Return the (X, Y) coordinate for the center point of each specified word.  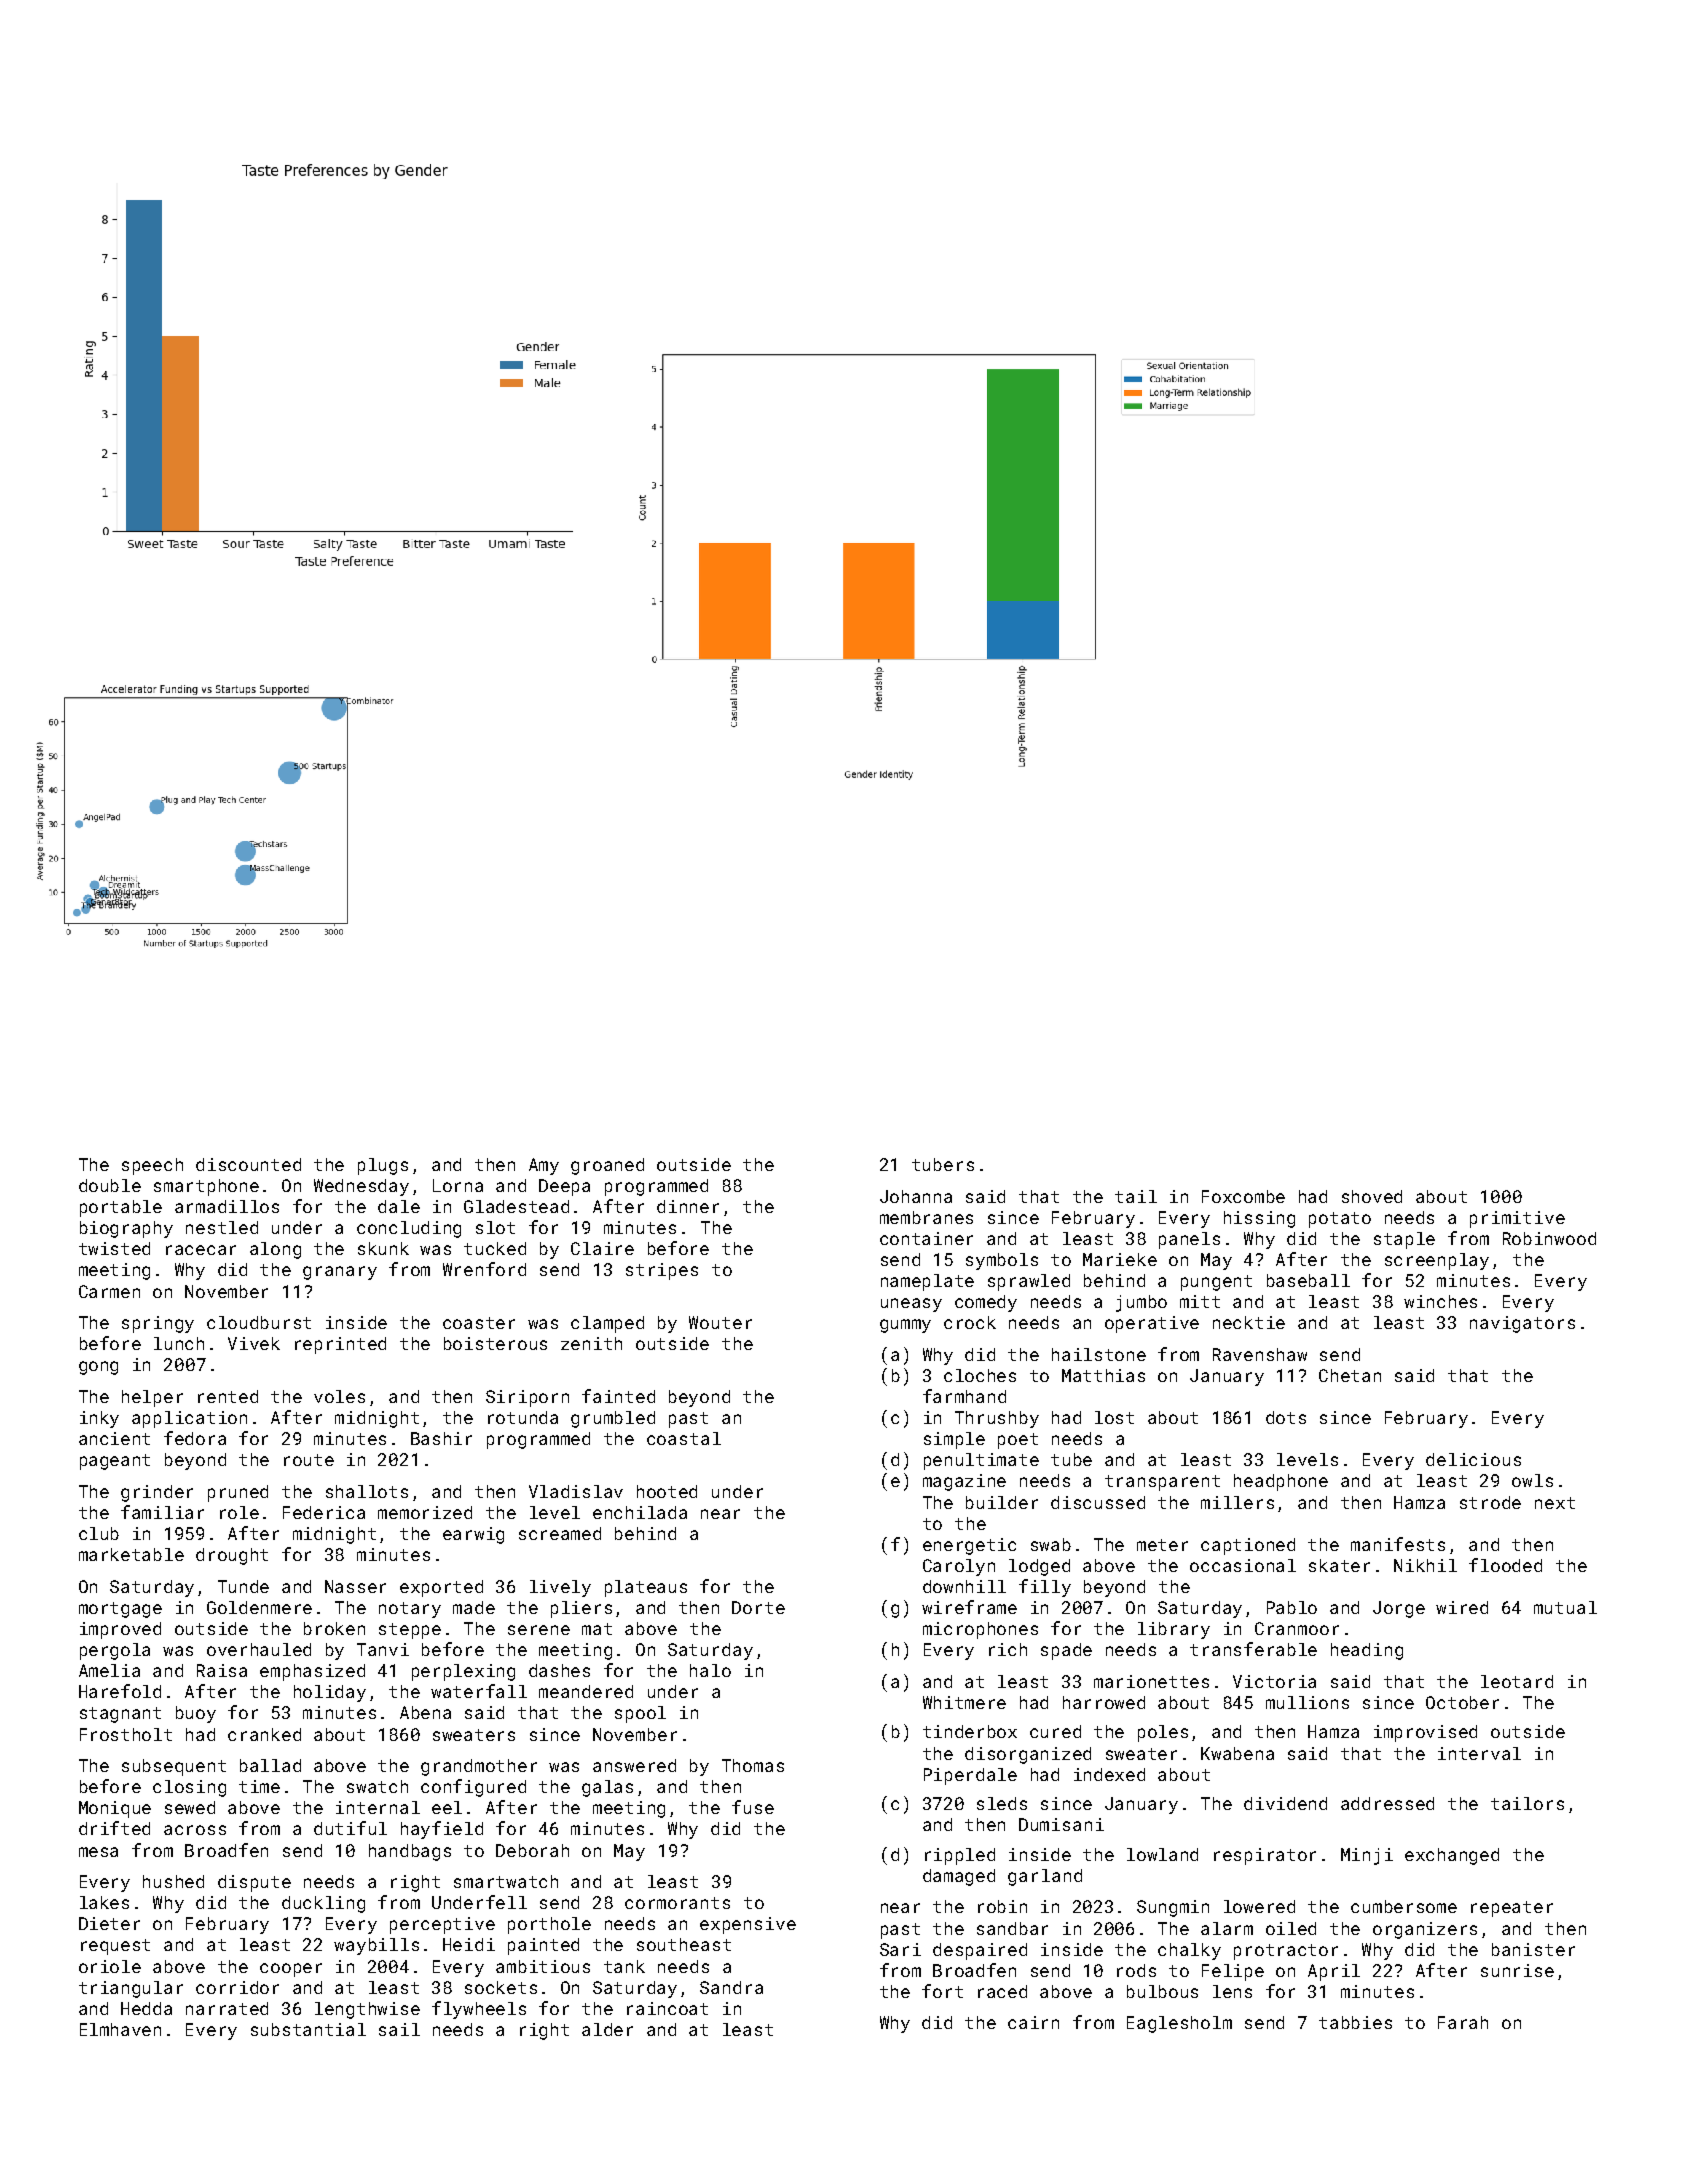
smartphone (206, 1187)
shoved (1372, 1196)
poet (1018, 1441)
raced (1002, 1991)
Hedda (146, 2008)
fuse (753, 1807)
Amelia (109, 1670)
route (309, 1460)
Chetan (1350, 1375)
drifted (114, 1828)
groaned (607, 1166)
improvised (1425, 1733)
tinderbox (970, 1731)
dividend (1285, 1803)
